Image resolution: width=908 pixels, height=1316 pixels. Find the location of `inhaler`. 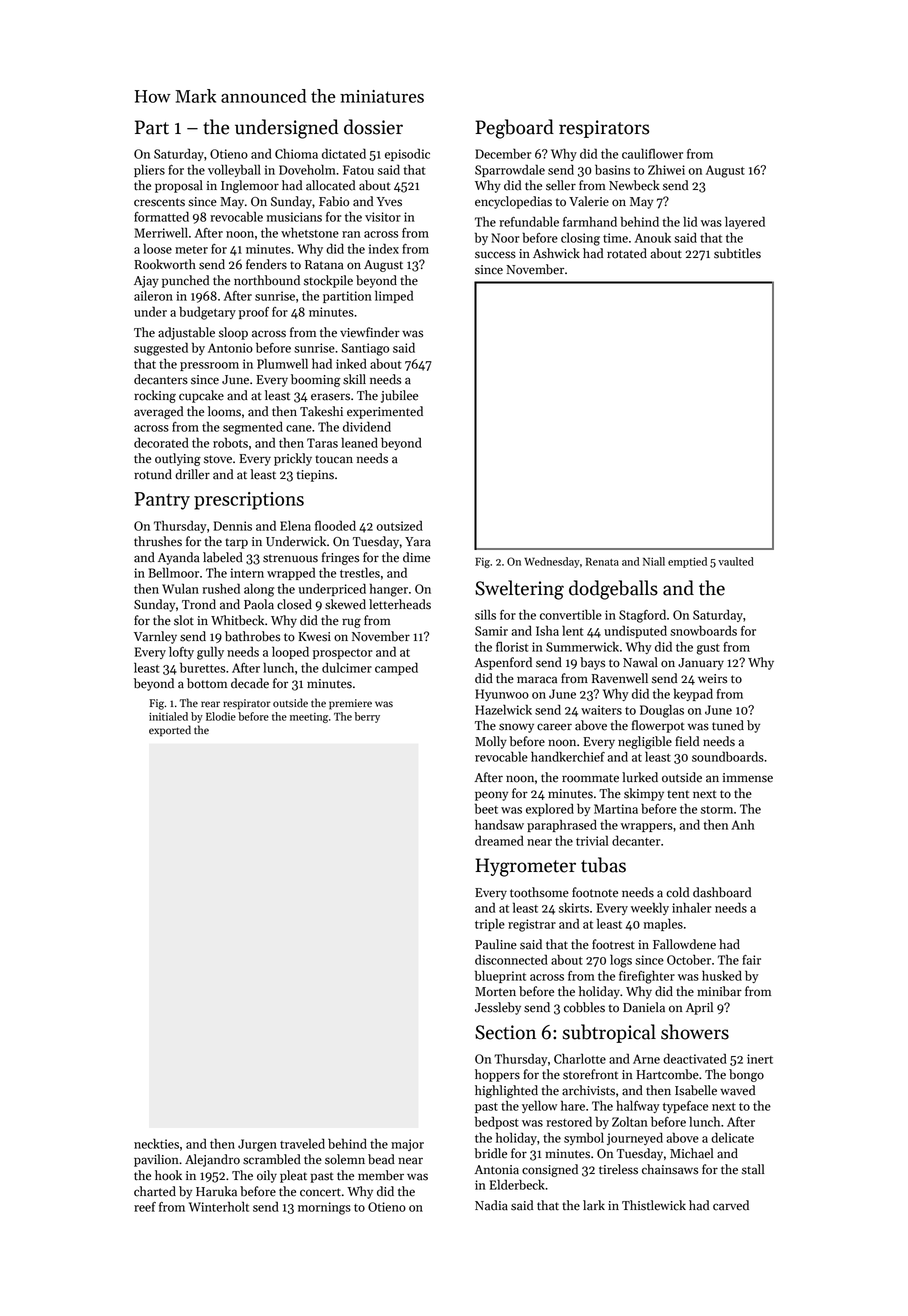

inhaler is located at coordinates (692, 907).
